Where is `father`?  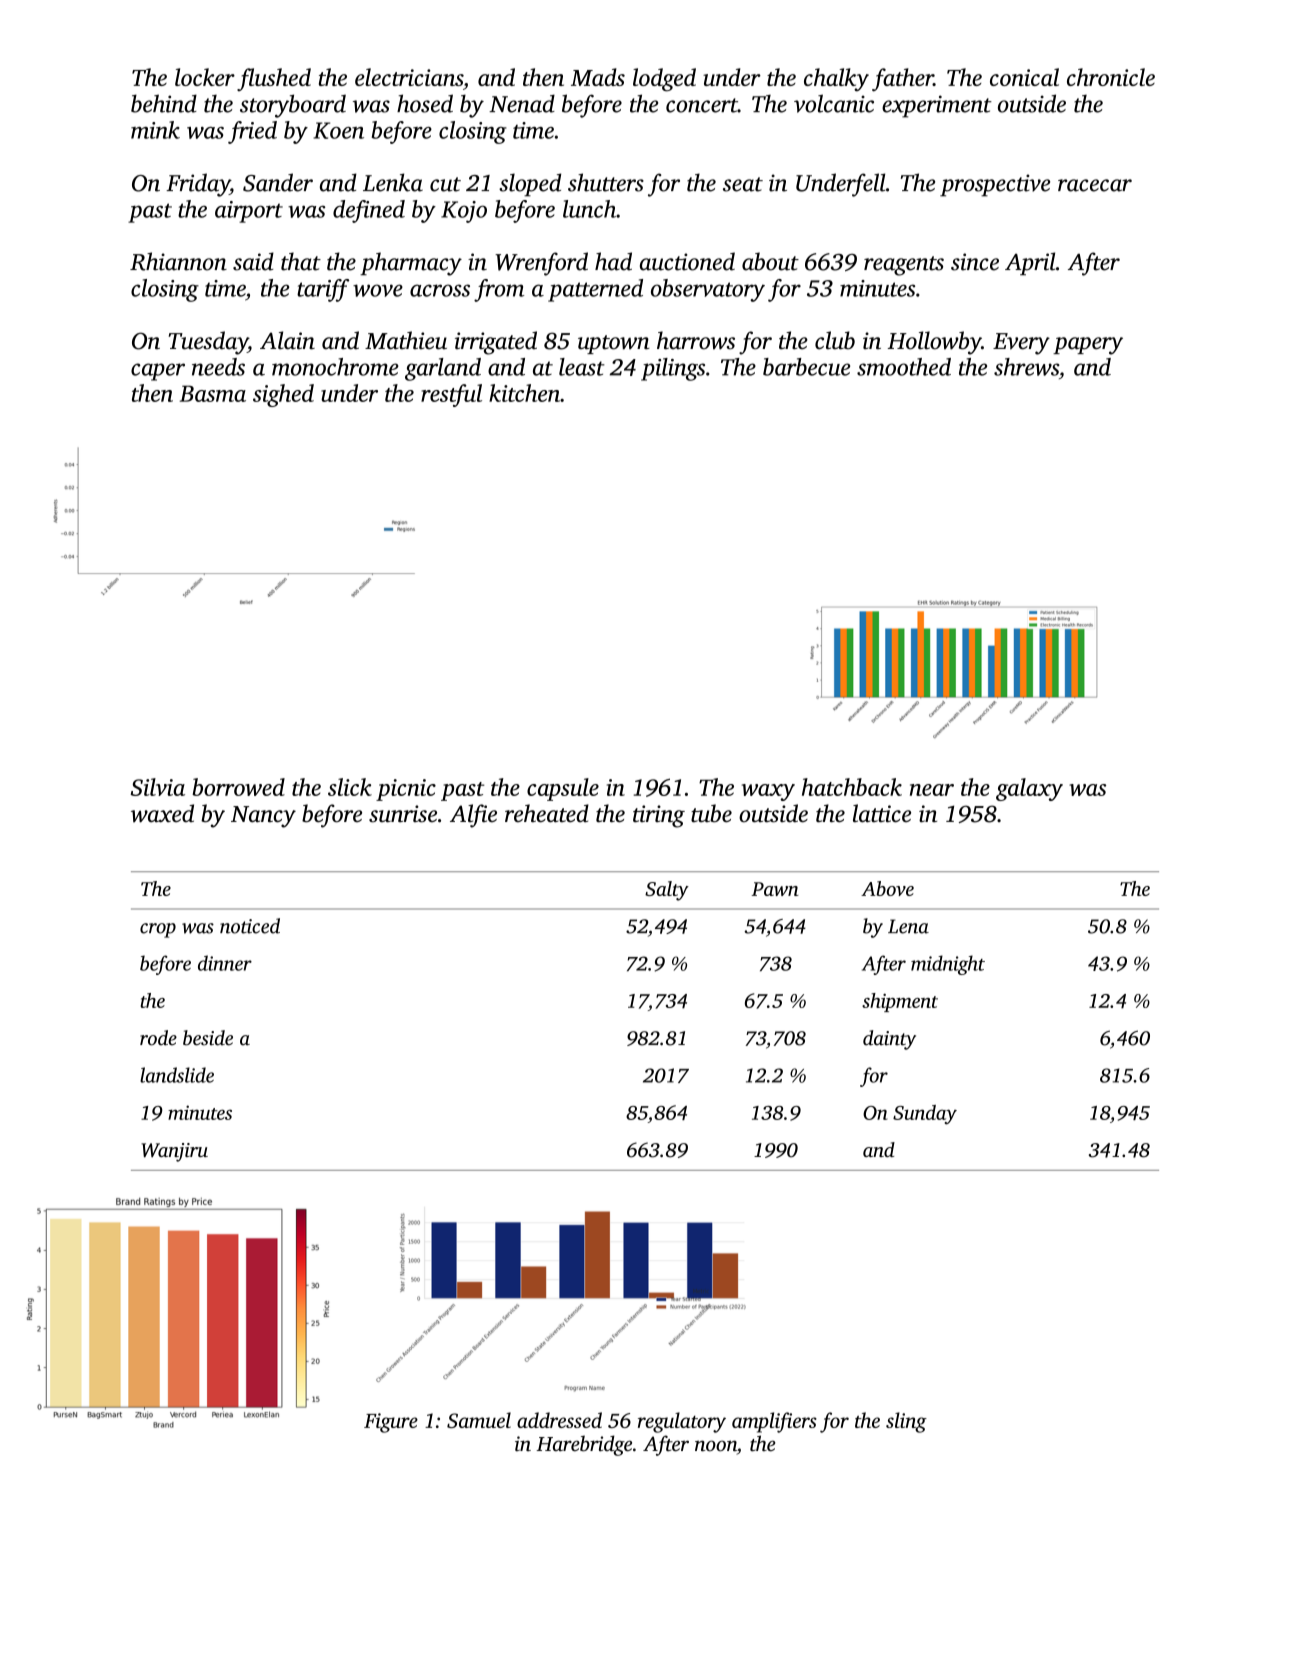
father is located at coordinates (903, 80).
